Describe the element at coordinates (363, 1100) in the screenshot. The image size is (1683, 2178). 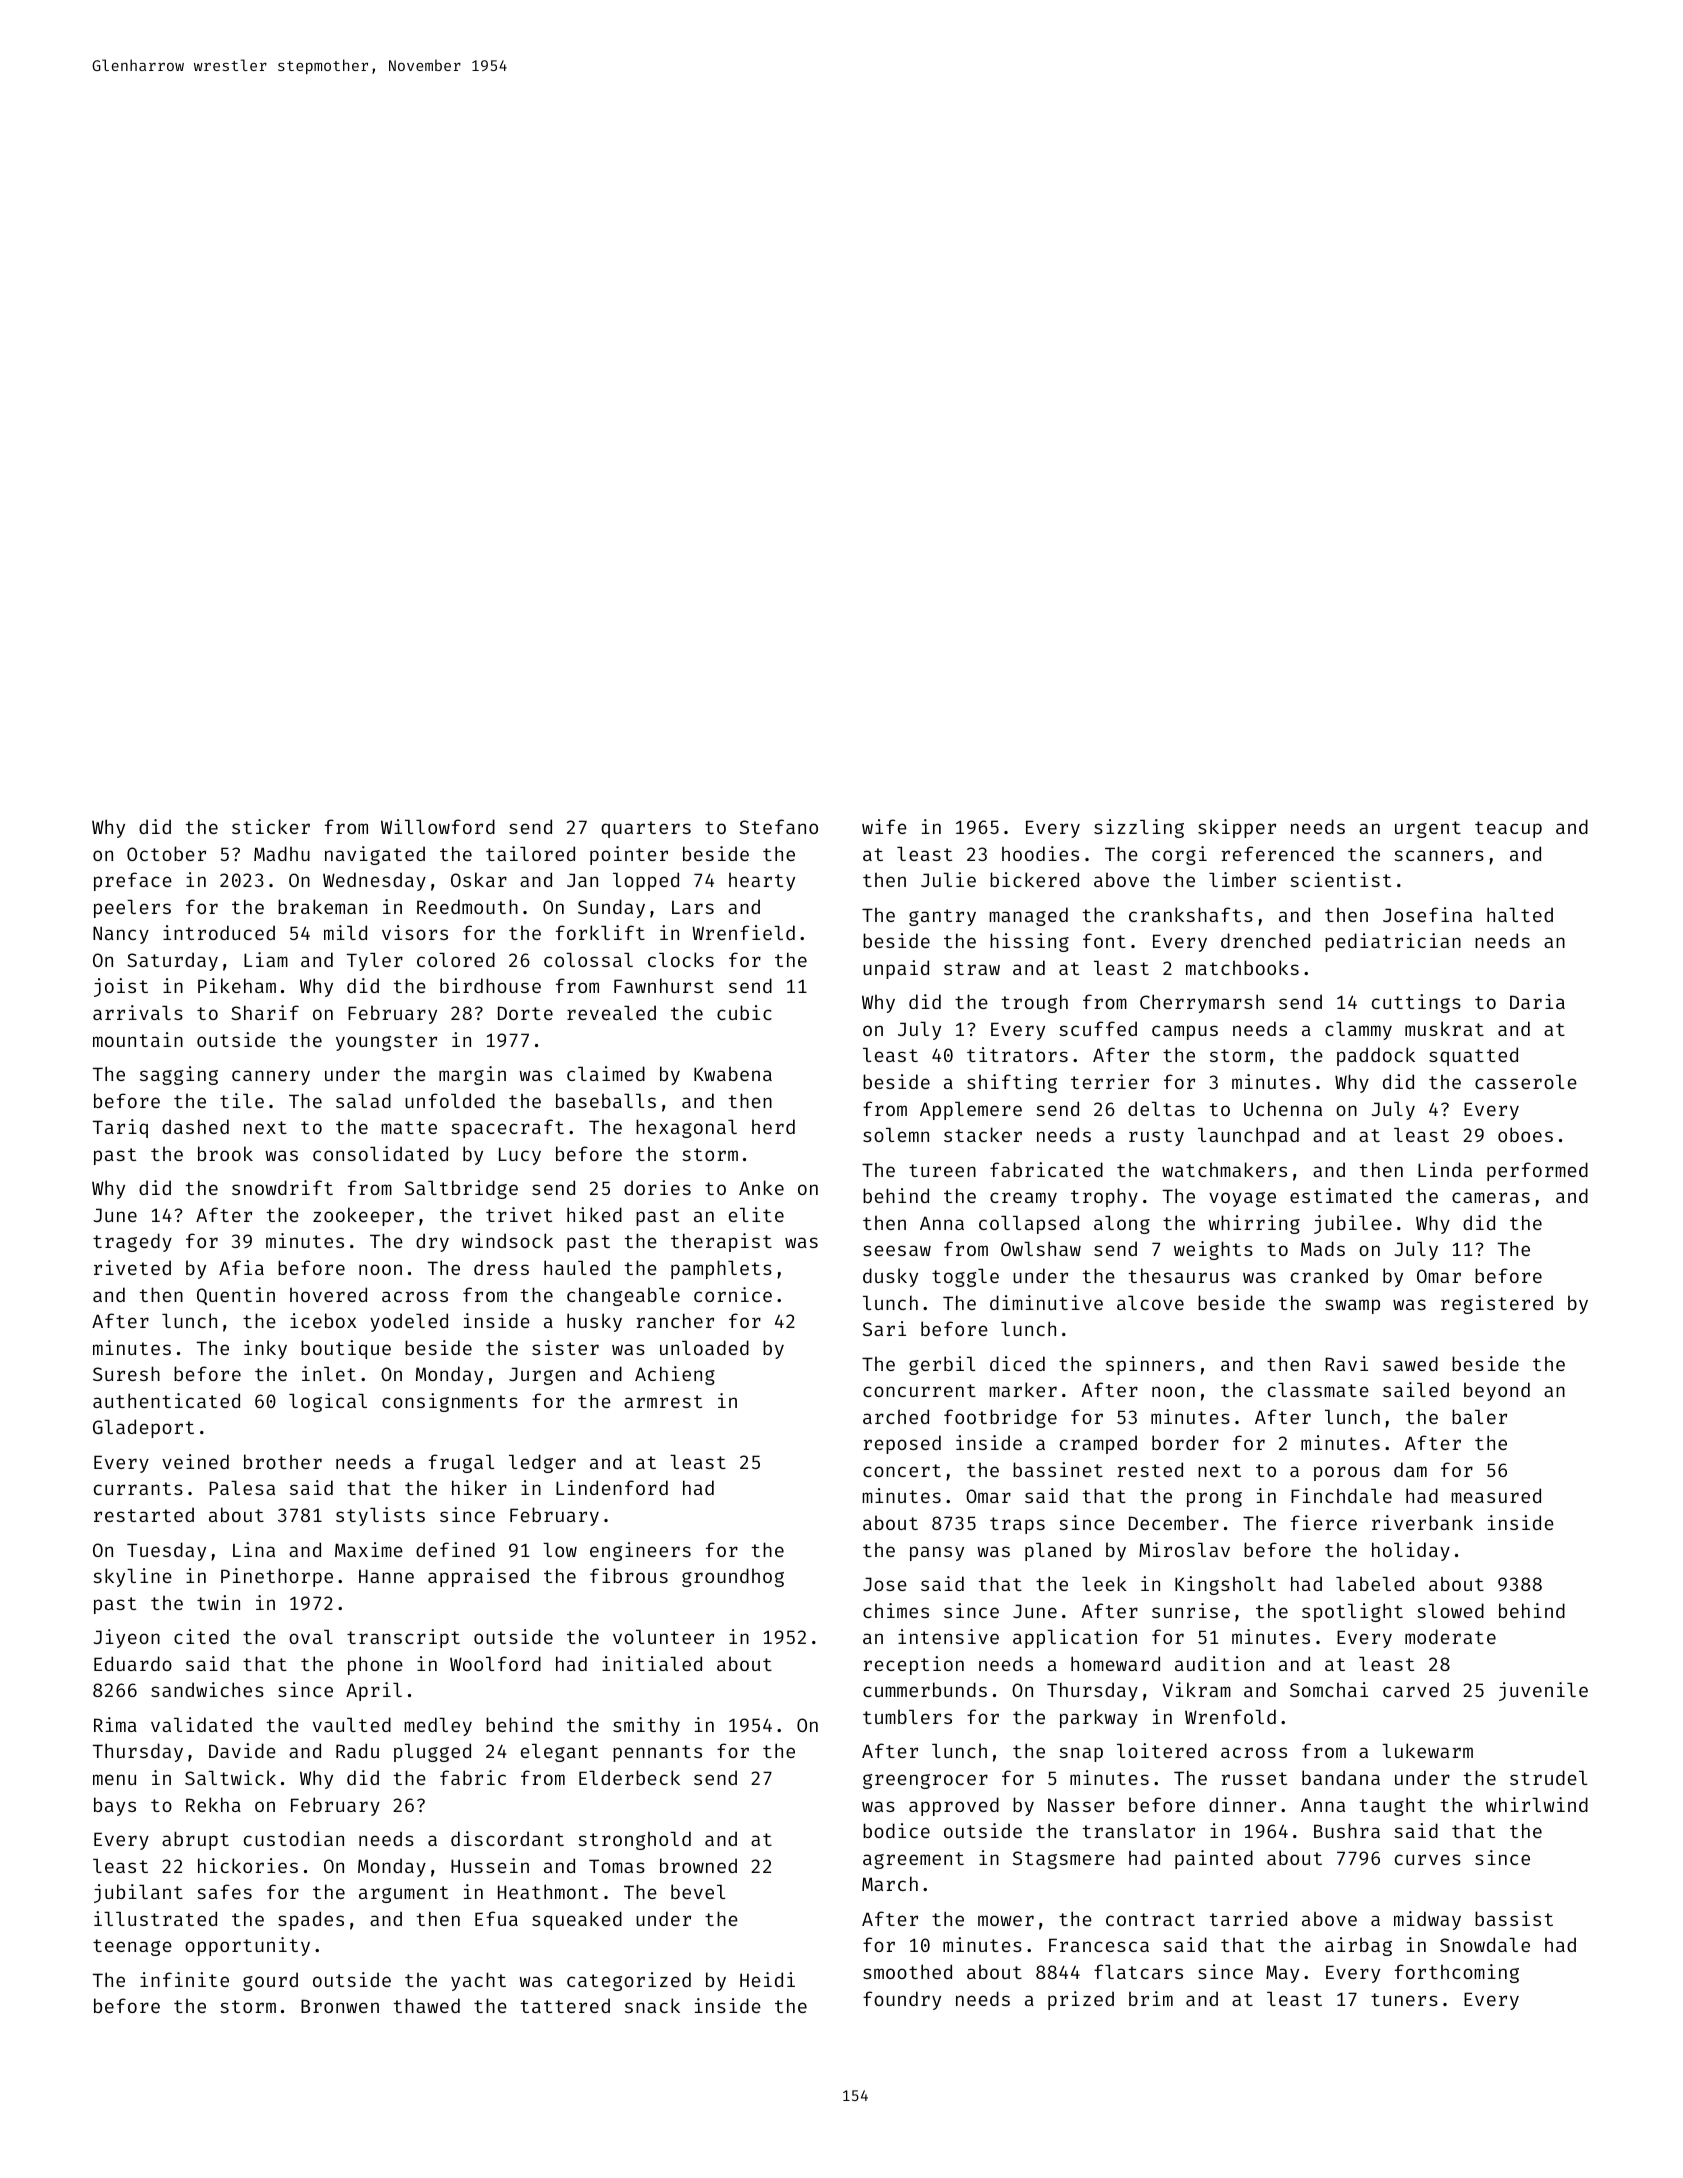
I see `salad` at that location.
